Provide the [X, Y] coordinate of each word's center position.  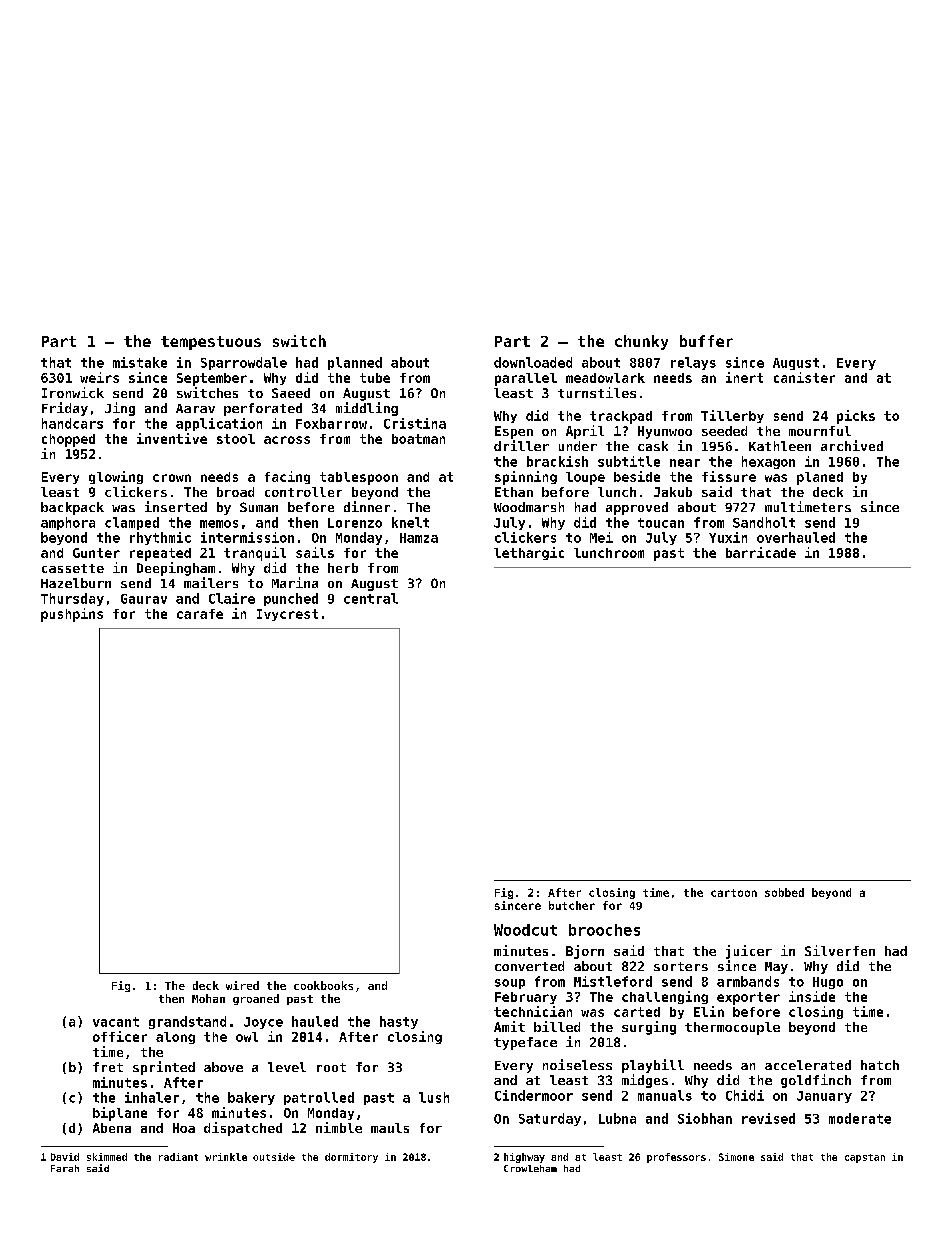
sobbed [784, 892]
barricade [761, 552]
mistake [140, 362]
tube [375, 378]
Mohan [208, 998]
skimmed [107, 1157]
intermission [247, 537]
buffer [706, 341]
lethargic [529, 553]
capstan [865, 1158]
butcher [572, 905]
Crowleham [530, 1168]
